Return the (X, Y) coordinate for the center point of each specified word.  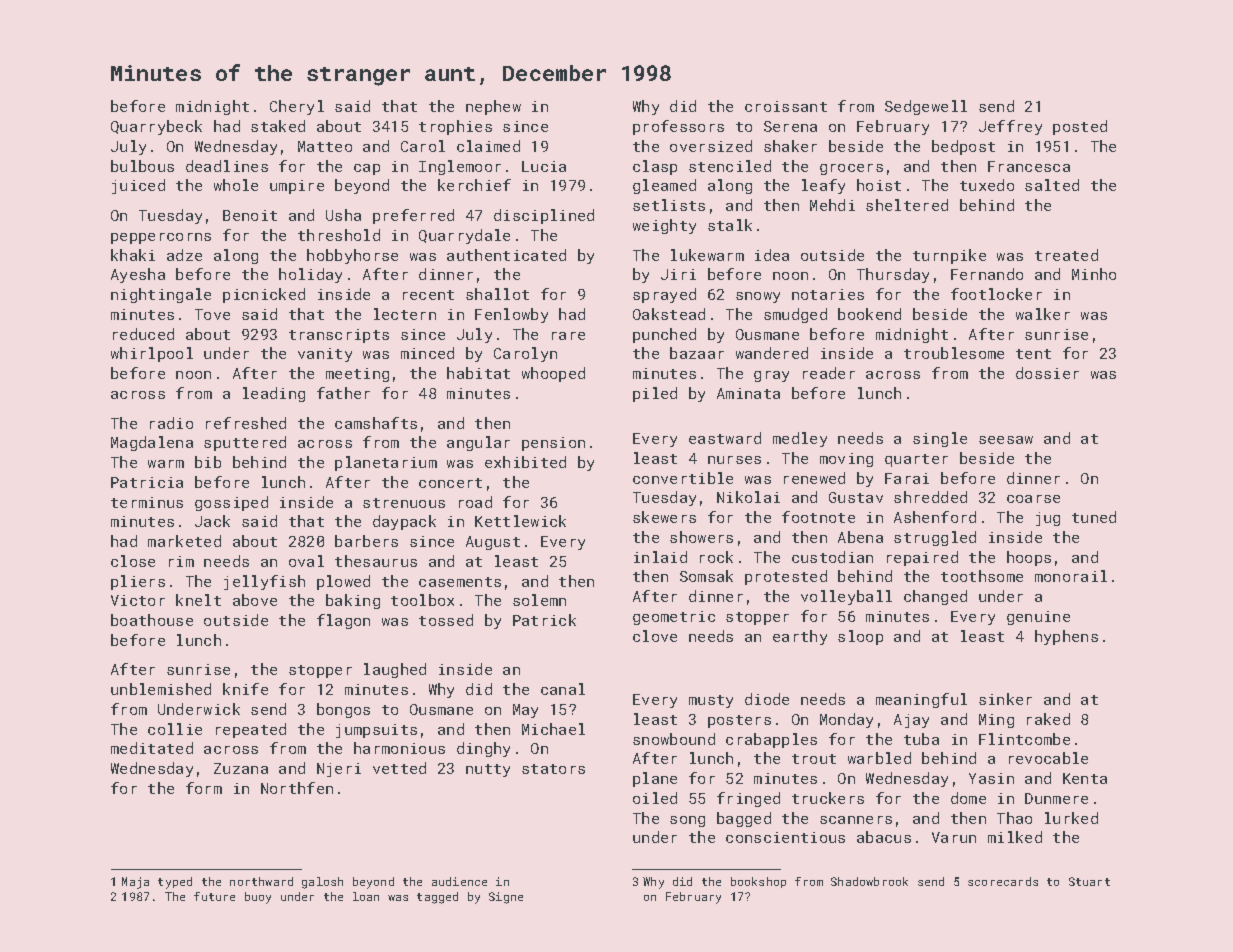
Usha (343, 215)
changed (935, 597)
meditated (152, 748)
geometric (674, 618)
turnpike (949, 256)
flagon (343, 621)
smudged (795, 315)
